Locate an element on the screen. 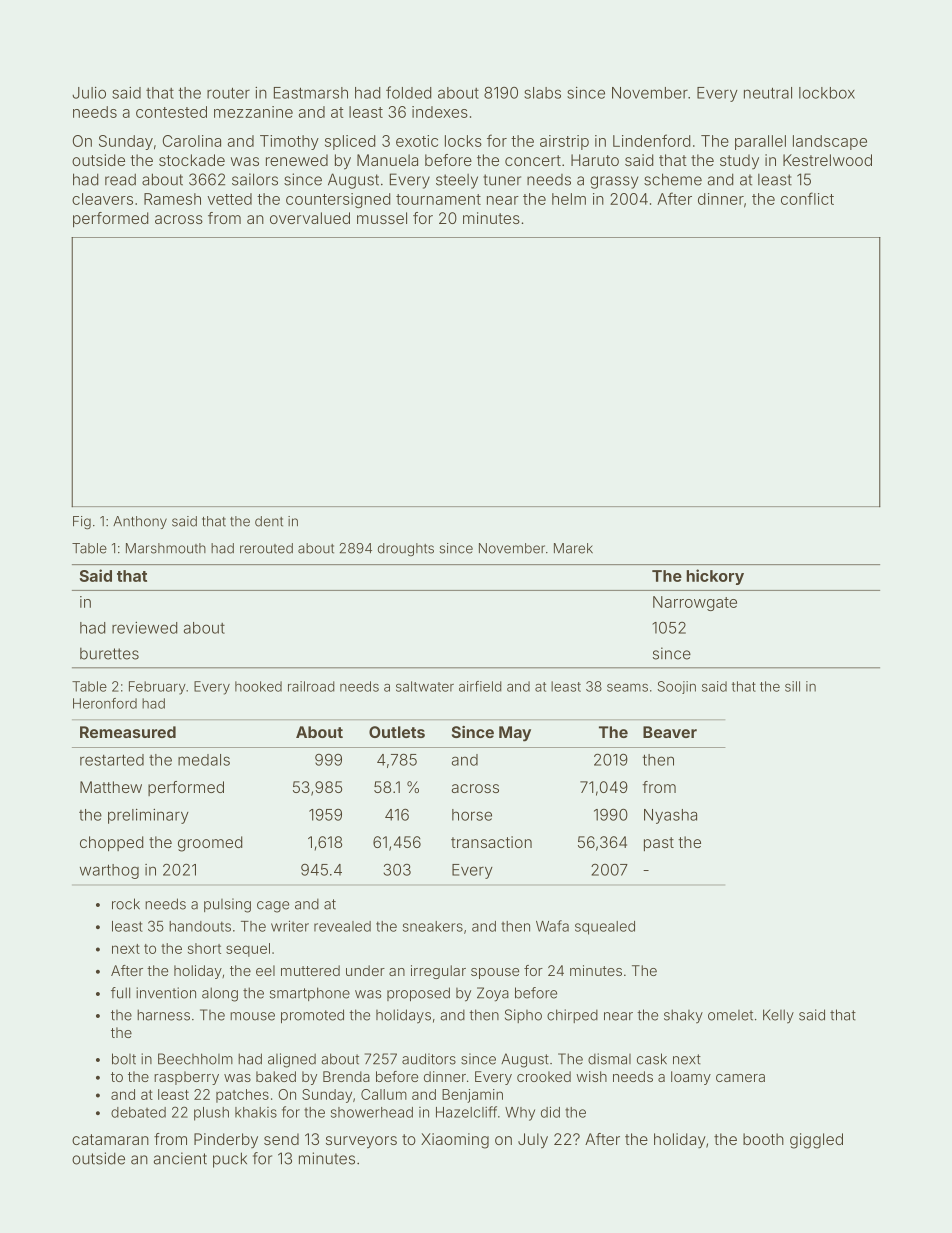  past is located at coordinates (659, 844).
